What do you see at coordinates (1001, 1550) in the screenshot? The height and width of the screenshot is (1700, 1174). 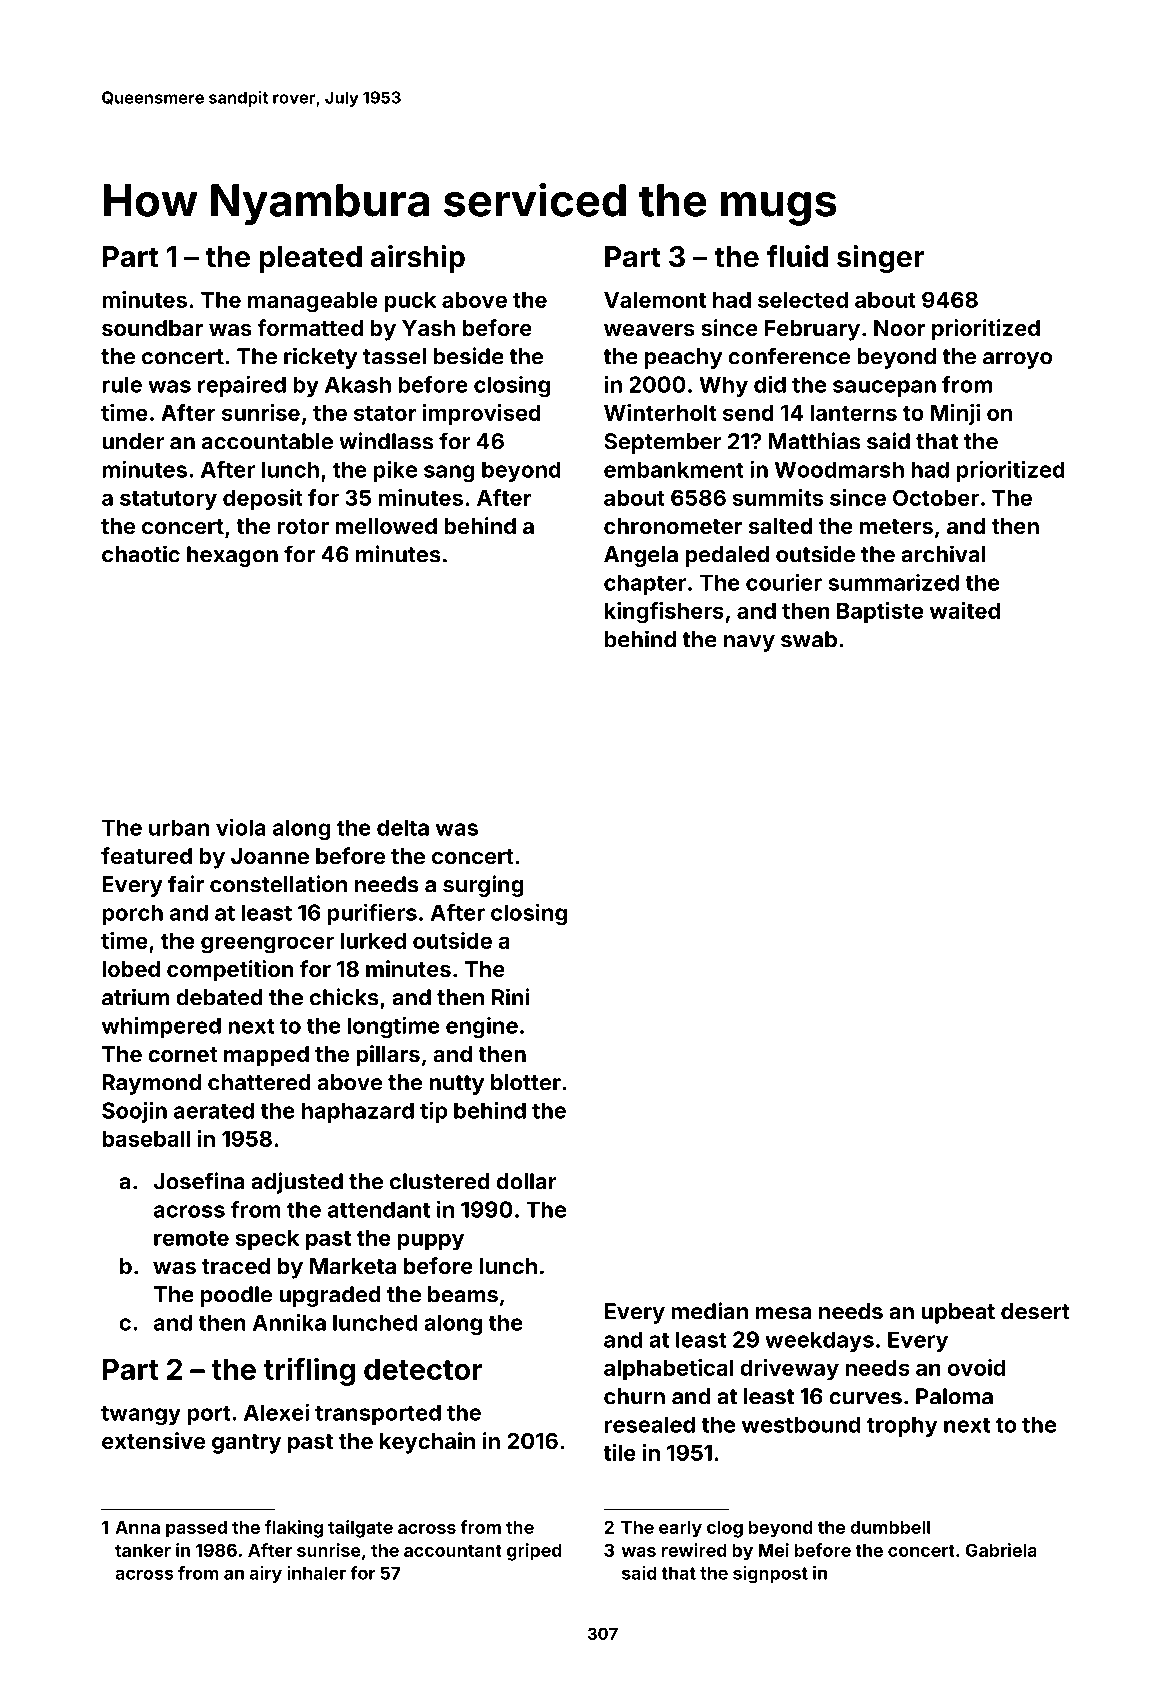 I see `Gabriela` at bounding box center [1001, 1550].
